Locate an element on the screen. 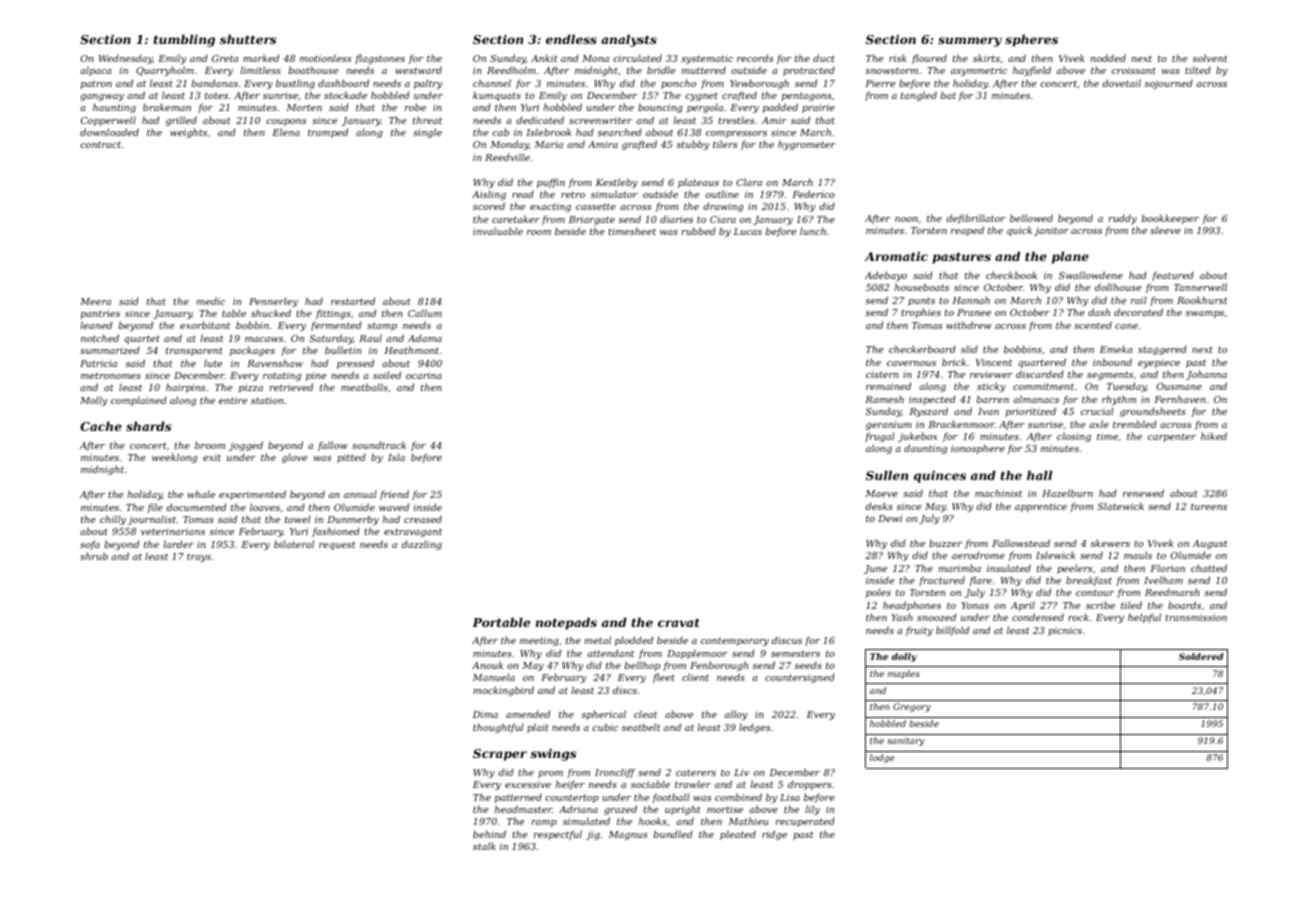 This screenshot has width=1308, height=924. bat is located at coordinates (948, 95).
